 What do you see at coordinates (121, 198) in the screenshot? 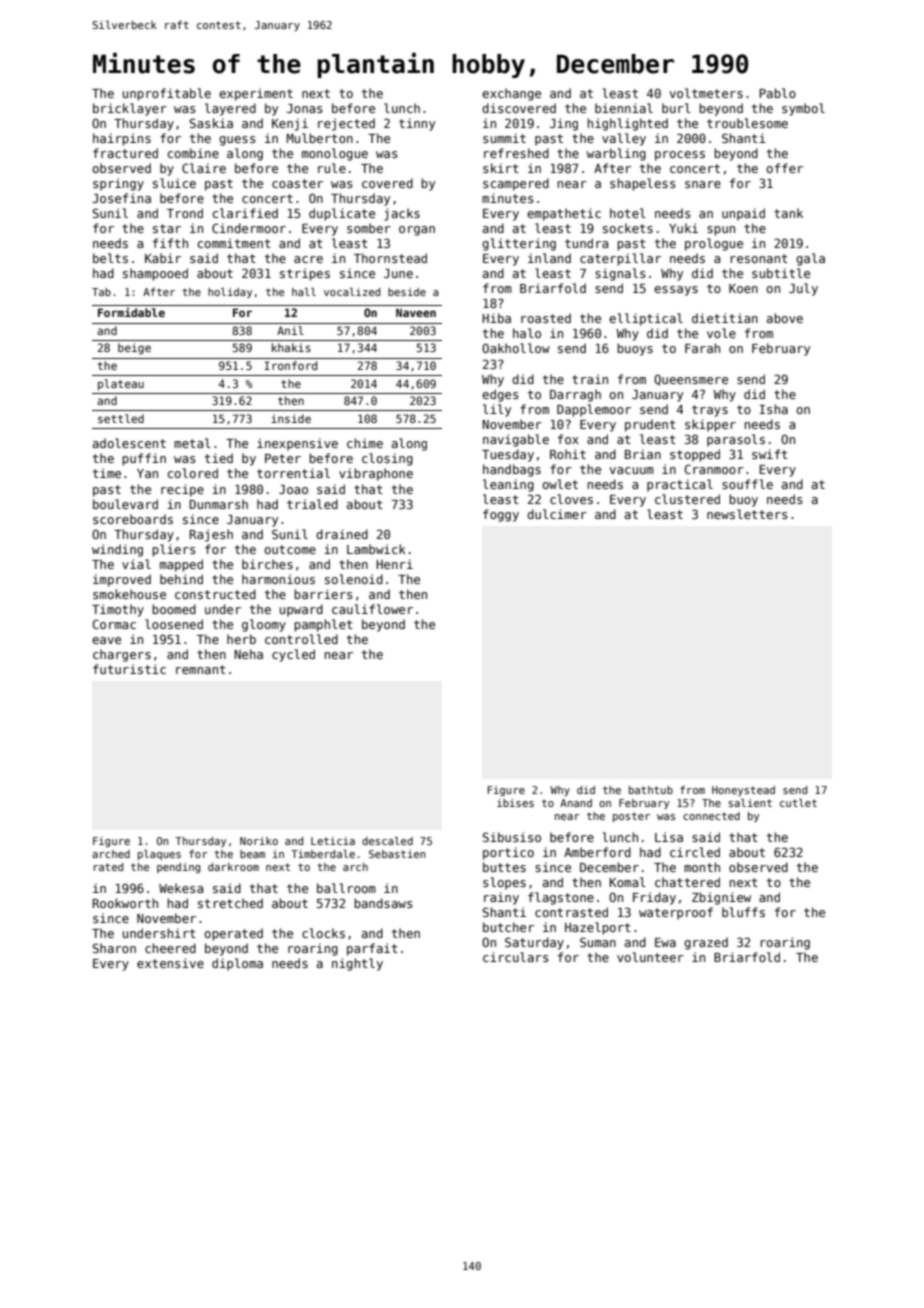
I see `Josefina` at bounding box center [121, 198].
